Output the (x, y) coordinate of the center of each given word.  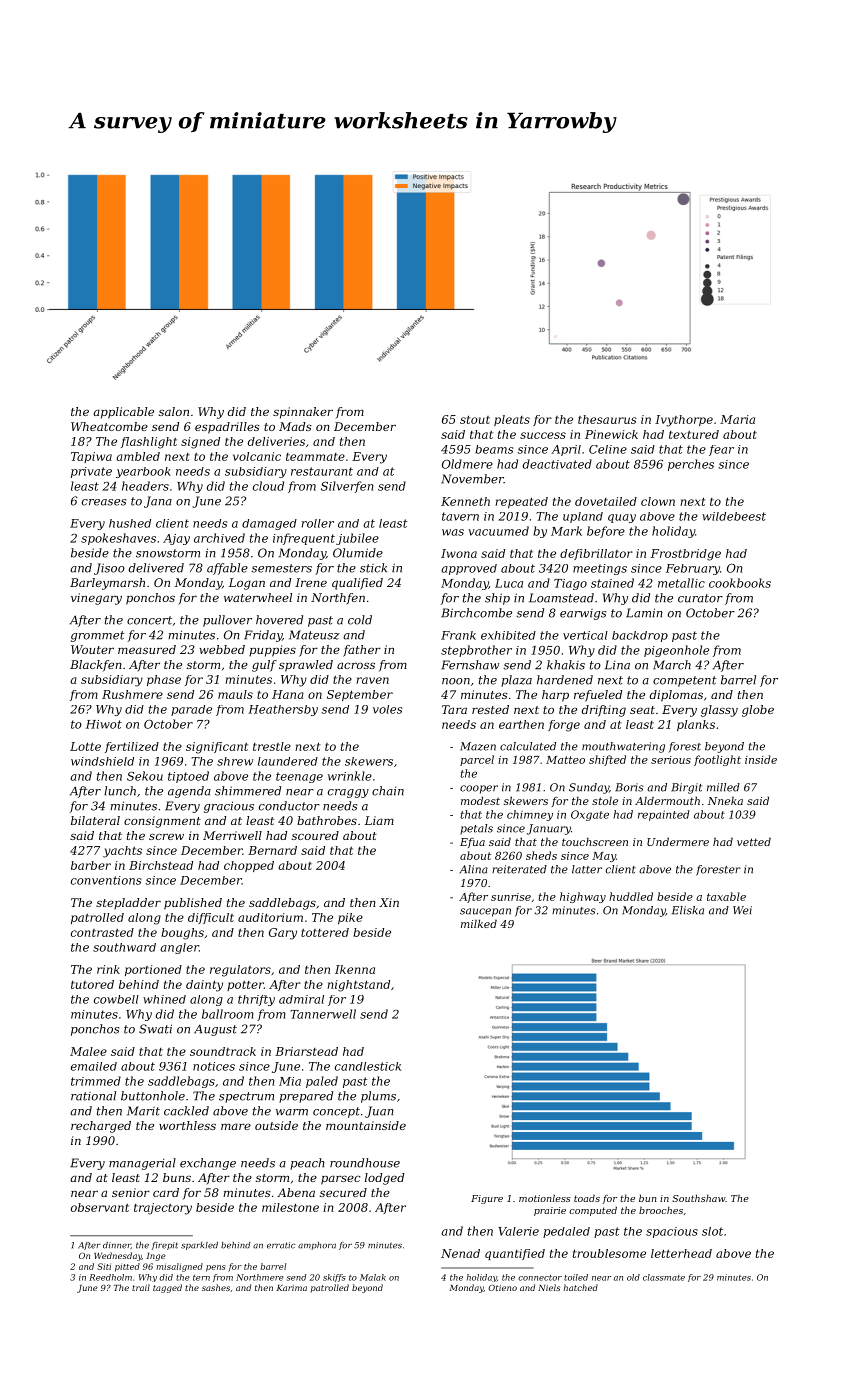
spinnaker (303, 413)
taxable (726, 896)
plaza (516, 681)
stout (475, 419)
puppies (272, 651)
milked (479, 923)
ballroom (228, 1014)
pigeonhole (676, 651)
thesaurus (607, 419)
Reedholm (110, 1277)
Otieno (502, 1287)
